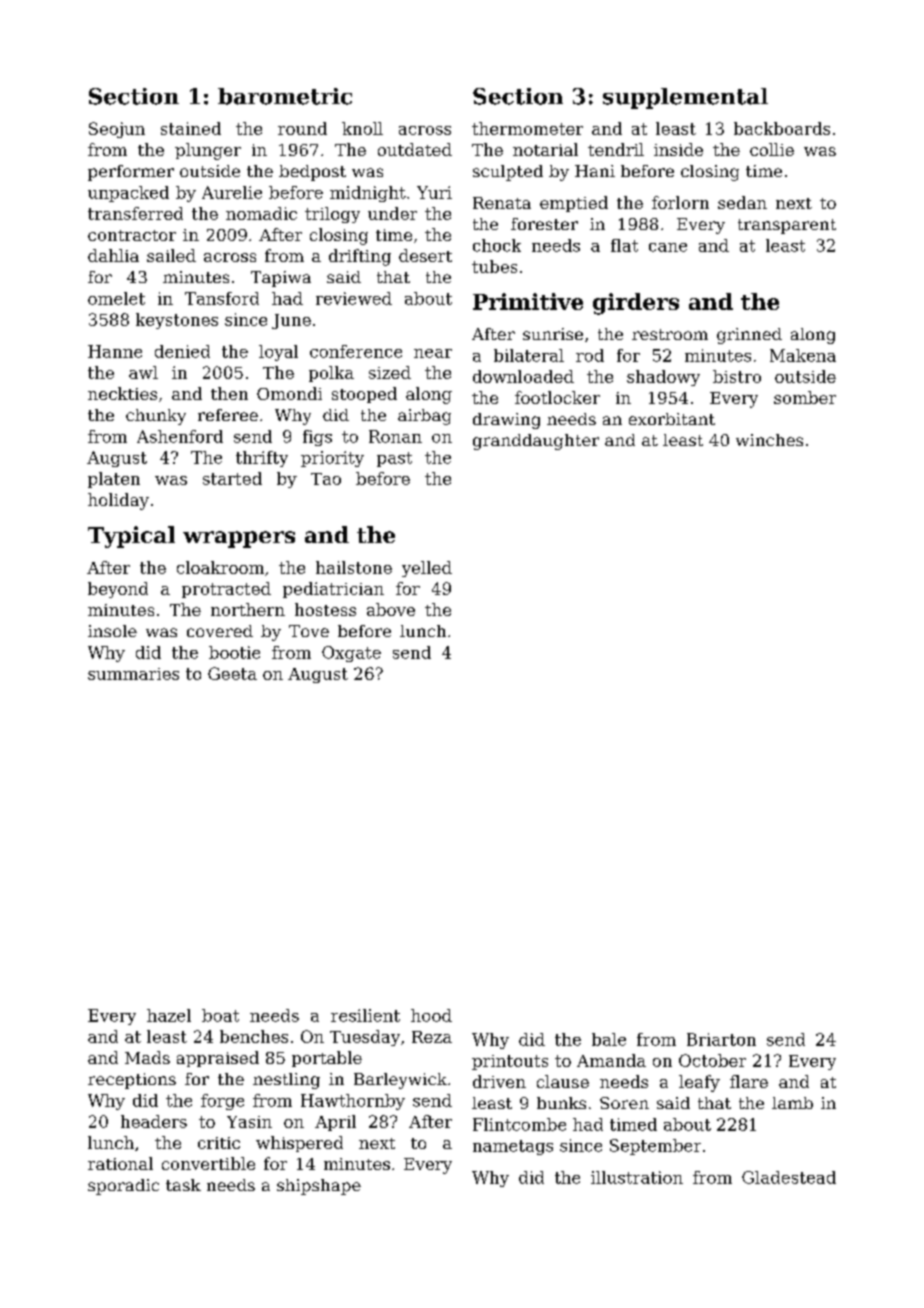 The width and height of the screenshot is (924, 1308). What do you see at coordinates (222, 1102) in the screenshot?
I see `forge` at bounding box center [222, 1102].
